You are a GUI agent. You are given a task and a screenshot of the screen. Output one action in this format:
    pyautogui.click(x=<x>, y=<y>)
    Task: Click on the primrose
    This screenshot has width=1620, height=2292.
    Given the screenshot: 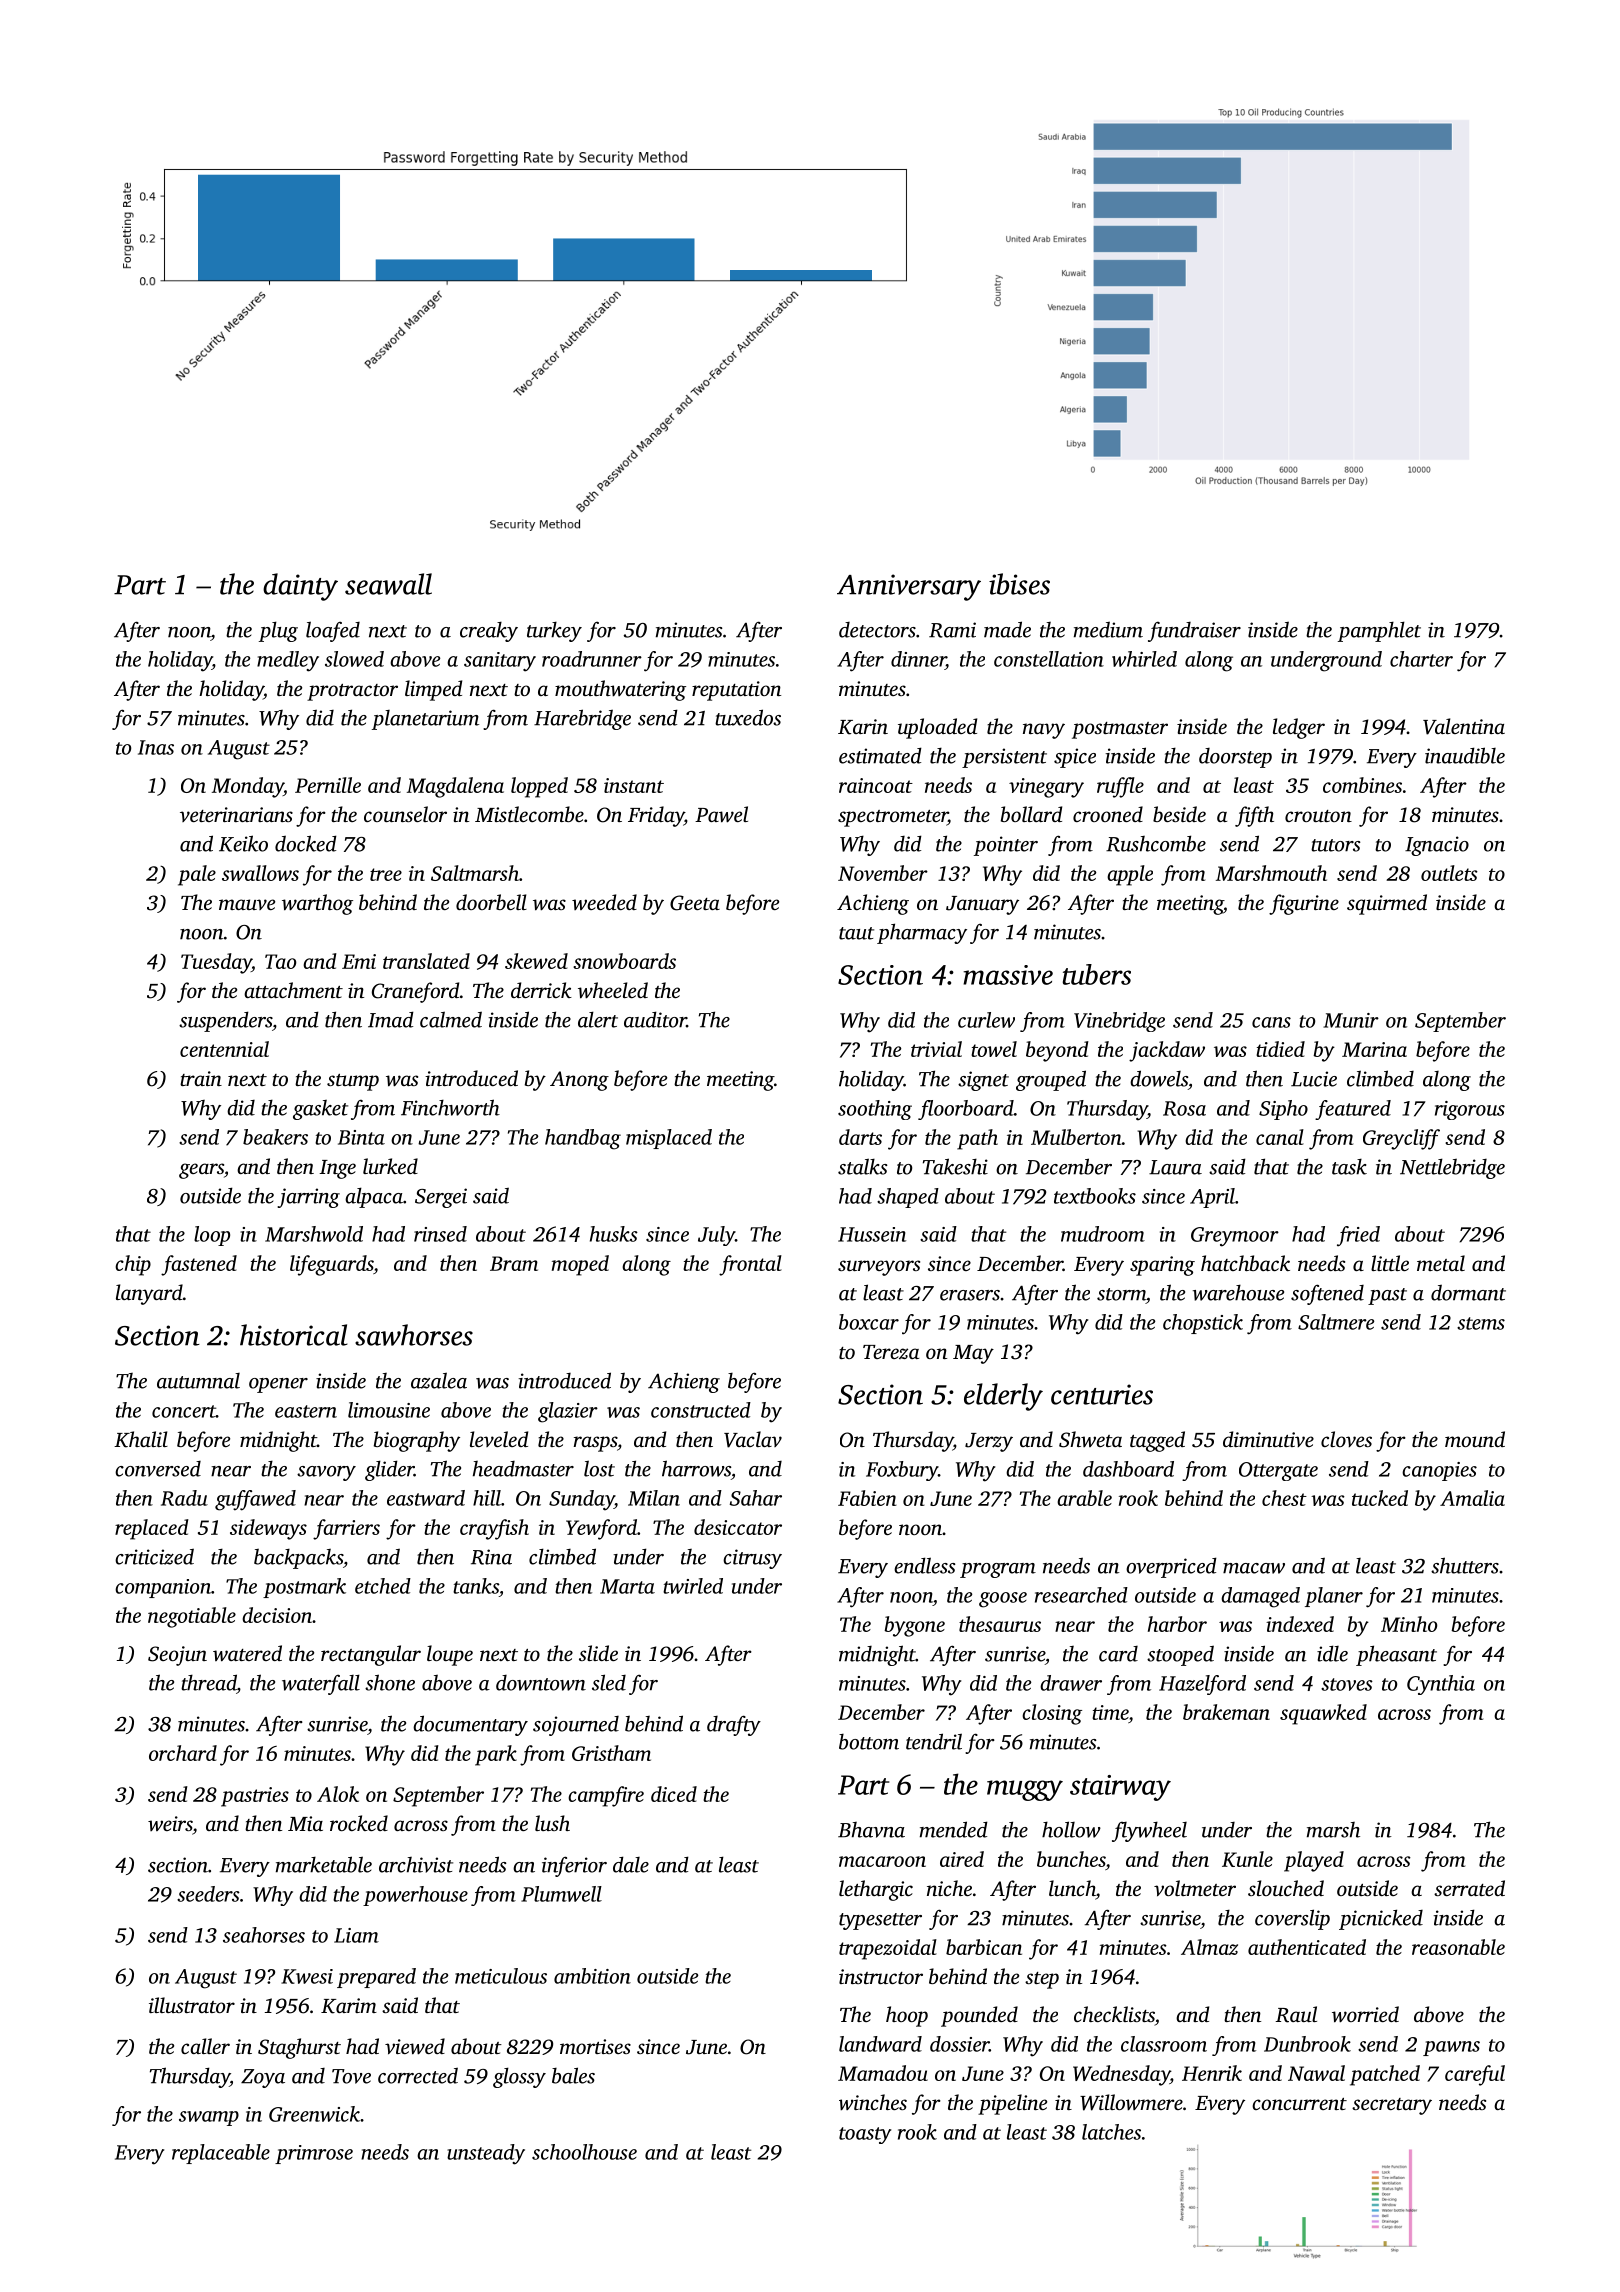 What is the action you would take?
    pyautogui.click(x=314, y=2154)
